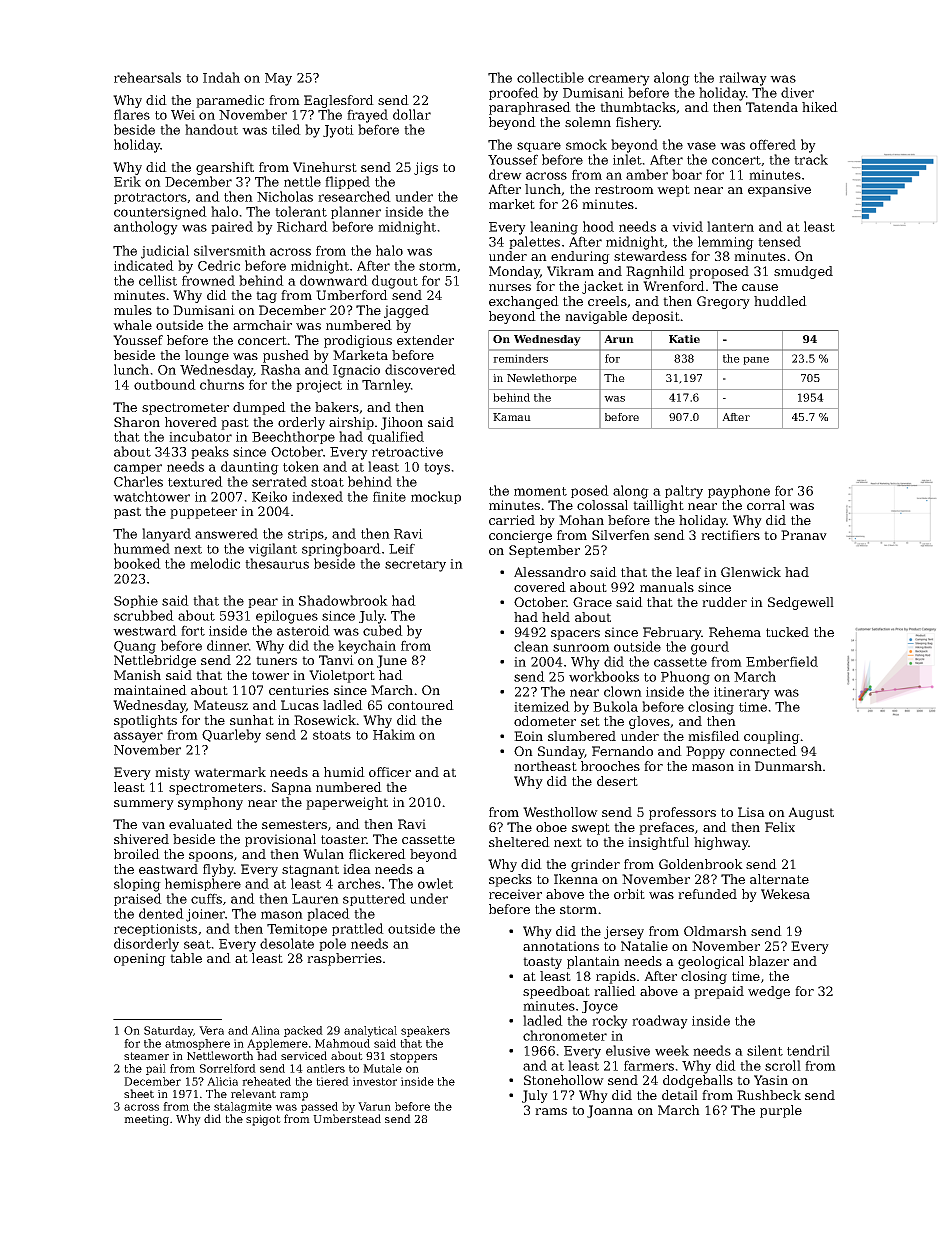 This screenshot has width=952, height=1233. Describe the element at coordinates (592, 602) in the screenshot. I see `Grace` at that location.
